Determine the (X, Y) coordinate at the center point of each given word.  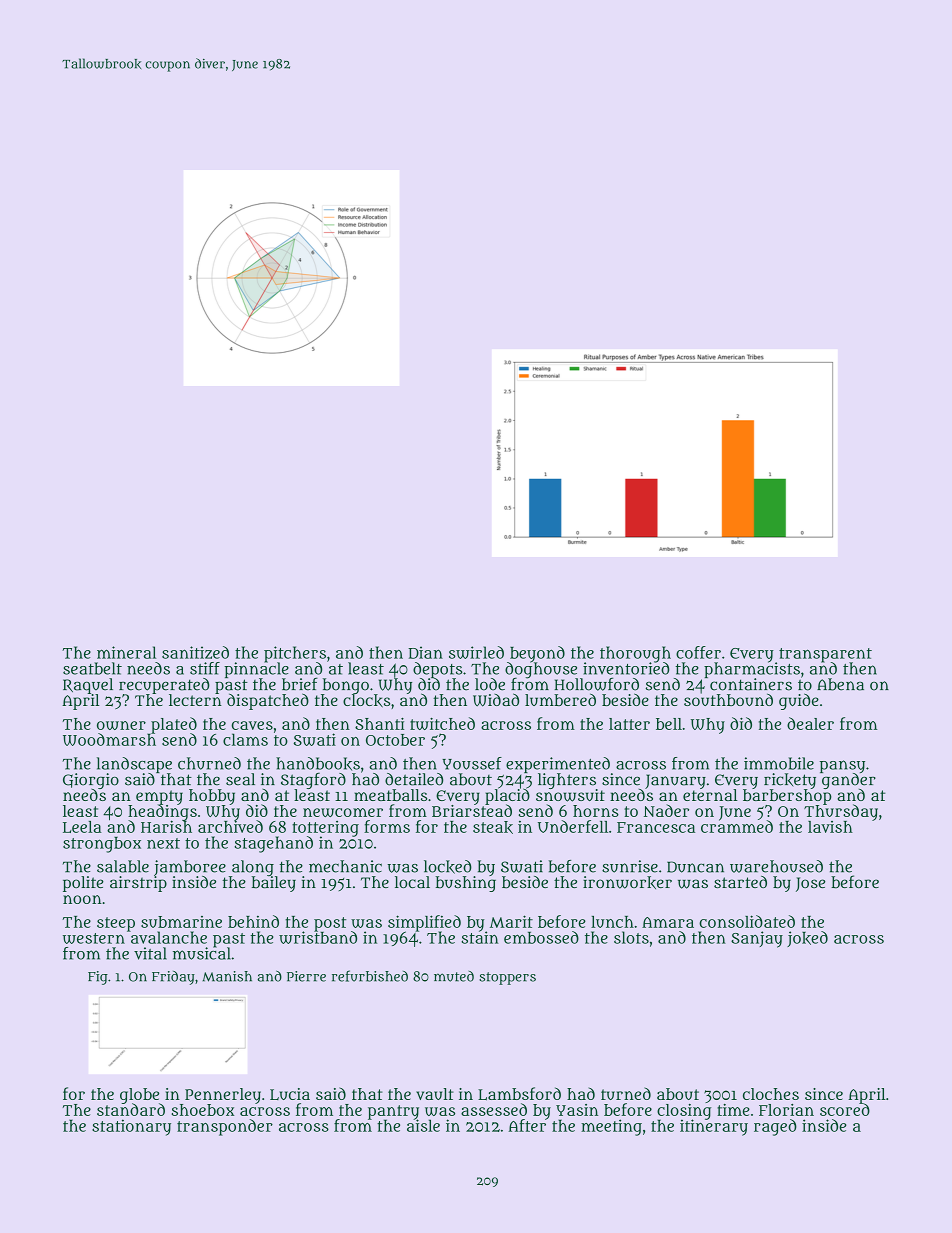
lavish (830, 827)
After (528, 1125)
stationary (131, 1127)
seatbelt (92, 668)
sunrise (630, 866)
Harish (166, 827)
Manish (227, 976)
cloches (771, 1094)
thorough (635, 654)
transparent (825, 655)
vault (435, 1094)
